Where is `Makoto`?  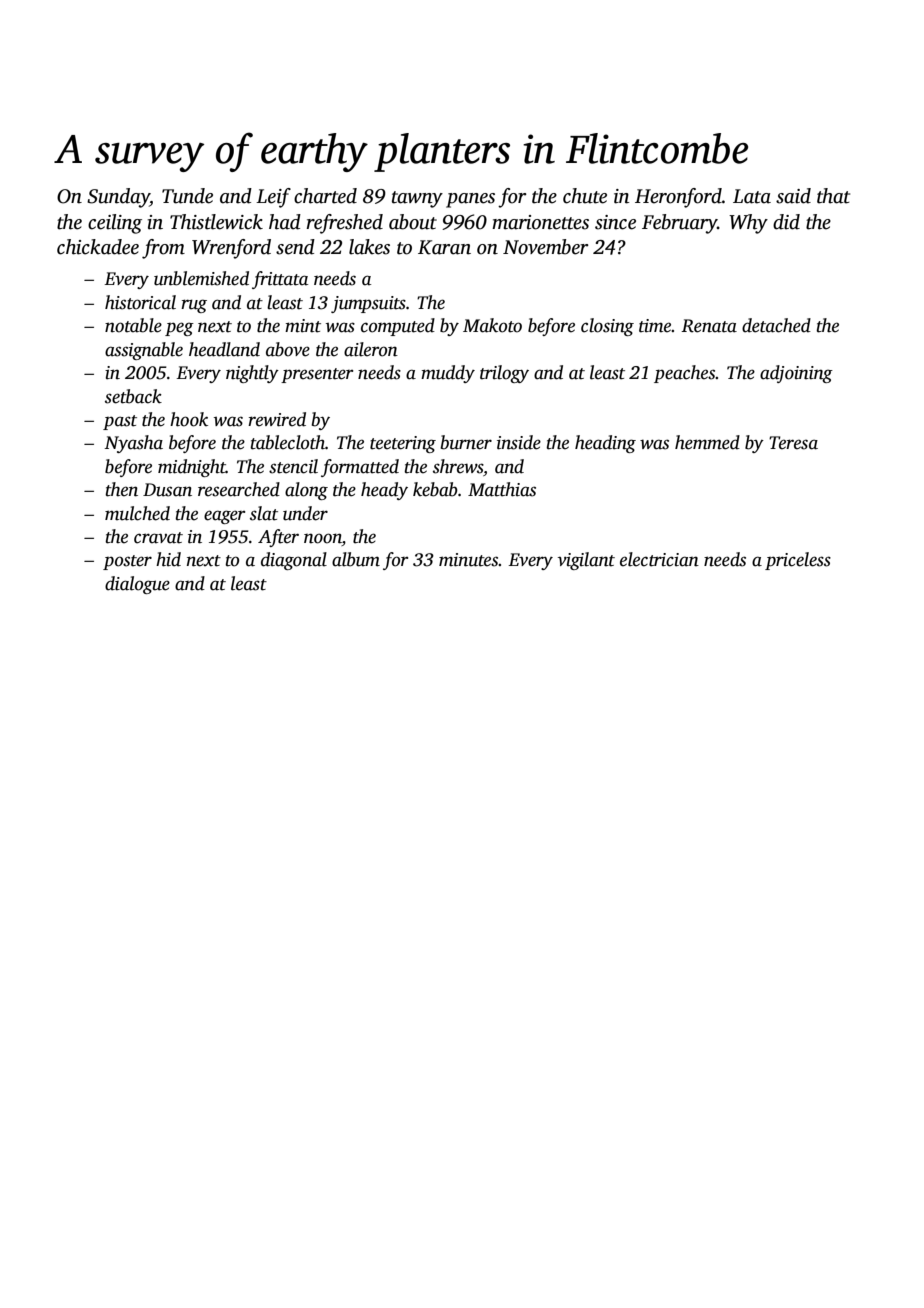 Makoto is located at coordinates (492, 325).
